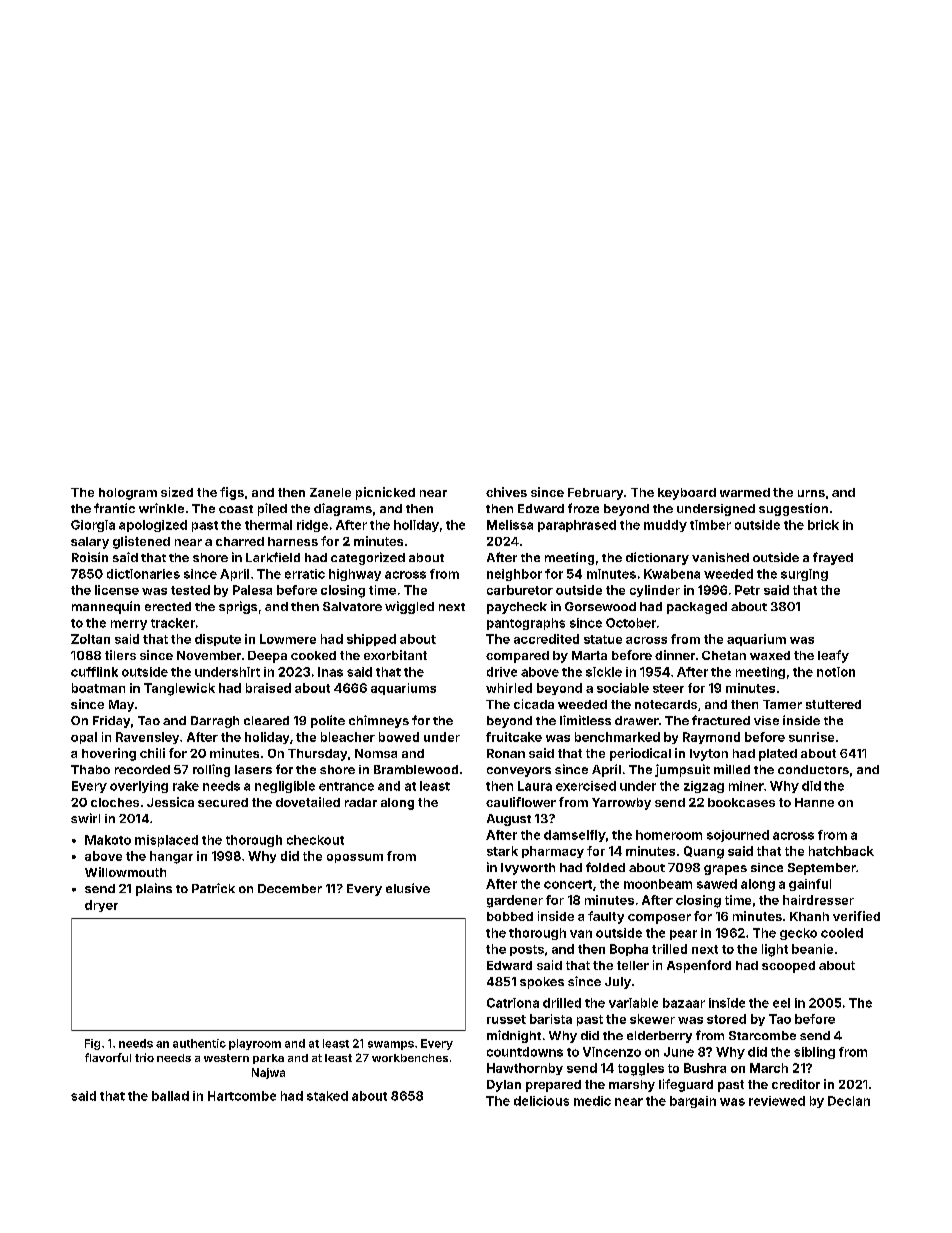 Image resolution: width=952 pixels, height=1233 pixels. What do you see at coordinates (242, 1096) in the page?
I see `Hartcombe` at bounding box center [242, 1096].
